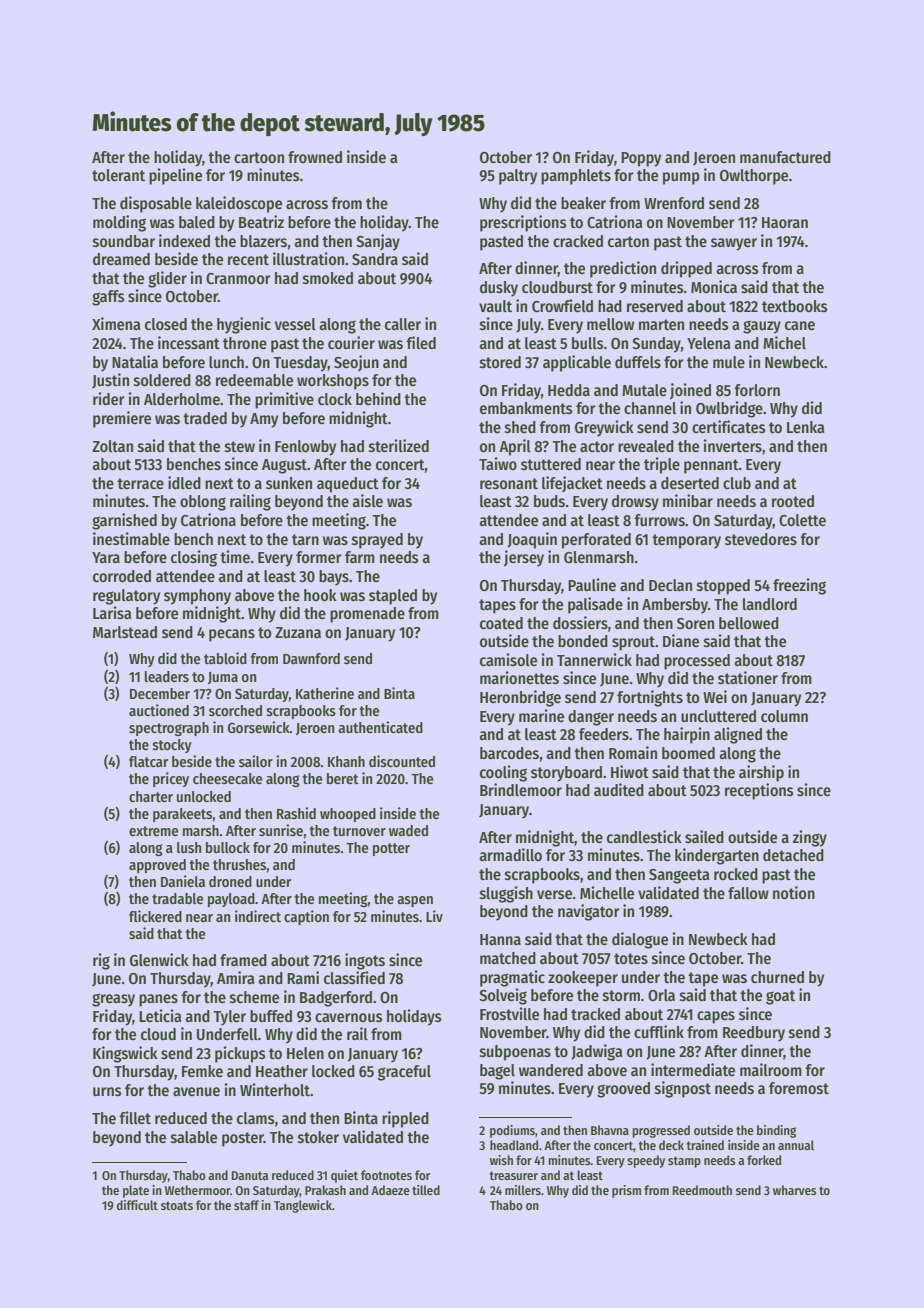 This document has width=924, height=1308. What do you see at coordinates (325, 693) in the document?
I see `Katherine` at bounding box center [325, 693].
